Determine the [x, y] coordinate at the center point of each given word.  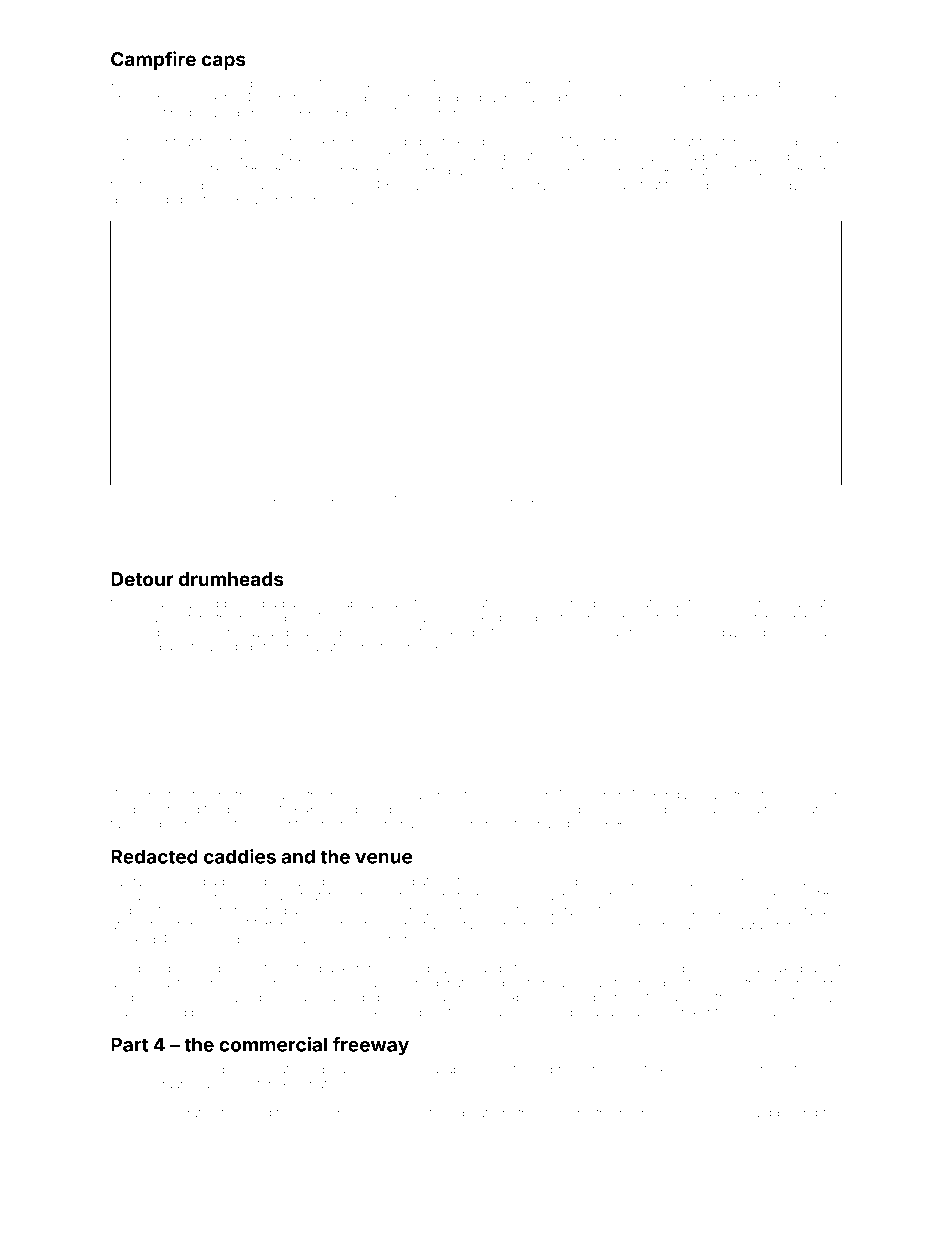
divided [381, 98]
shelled [559, 809]
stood [556, 1012]
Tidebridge [658, 499]
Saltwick [628, 632]
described [139, 200]
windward [466, 498]
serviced [189, 83]
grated [198, 1115]
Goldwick [649, 156]
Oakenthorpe [306, 795]
